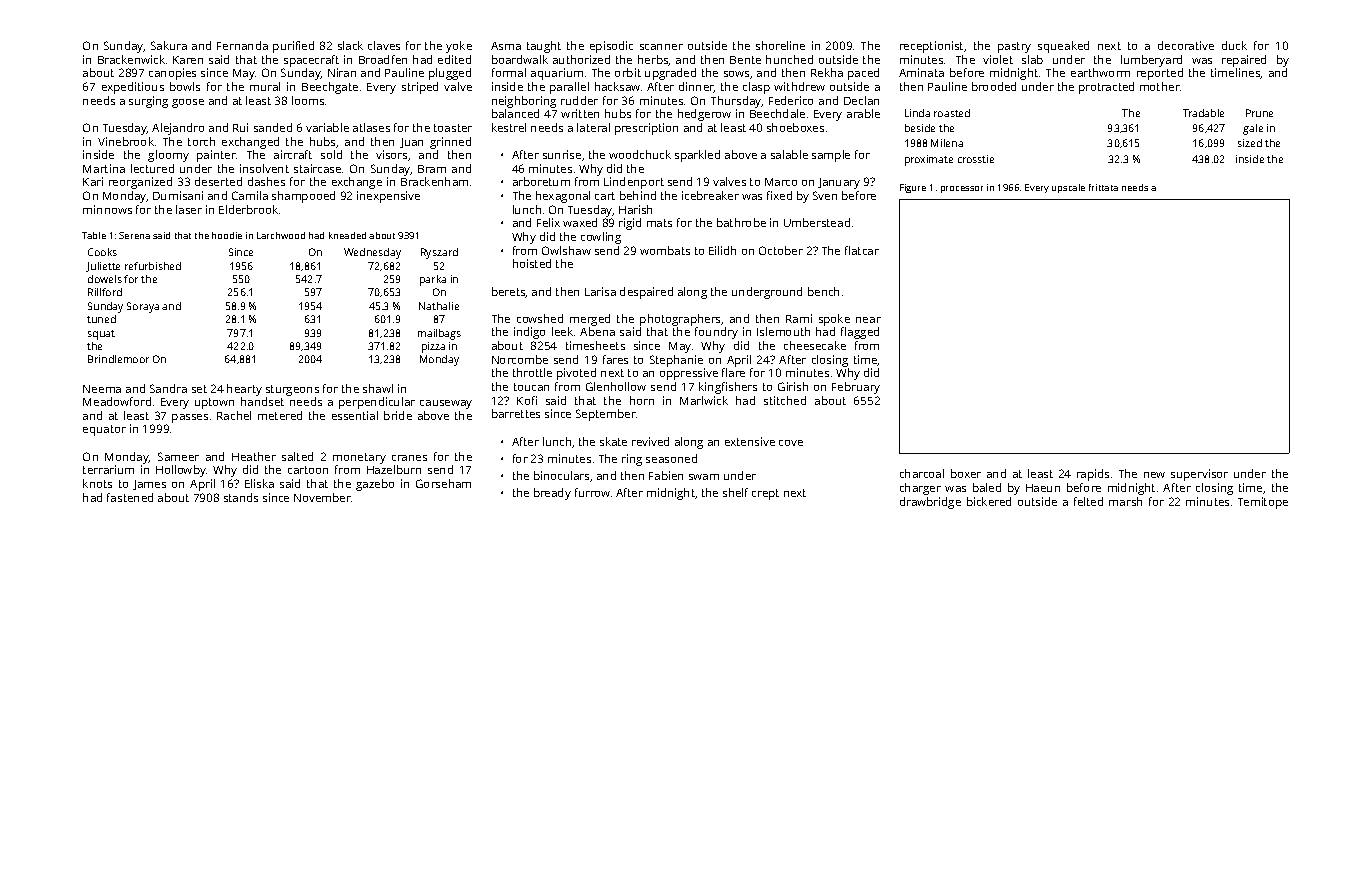 The height and width of the screenshot is (887, 1372). Describe the element at coordinates (1199, 475) in the screenshot. I see `supervisor` at that location.
